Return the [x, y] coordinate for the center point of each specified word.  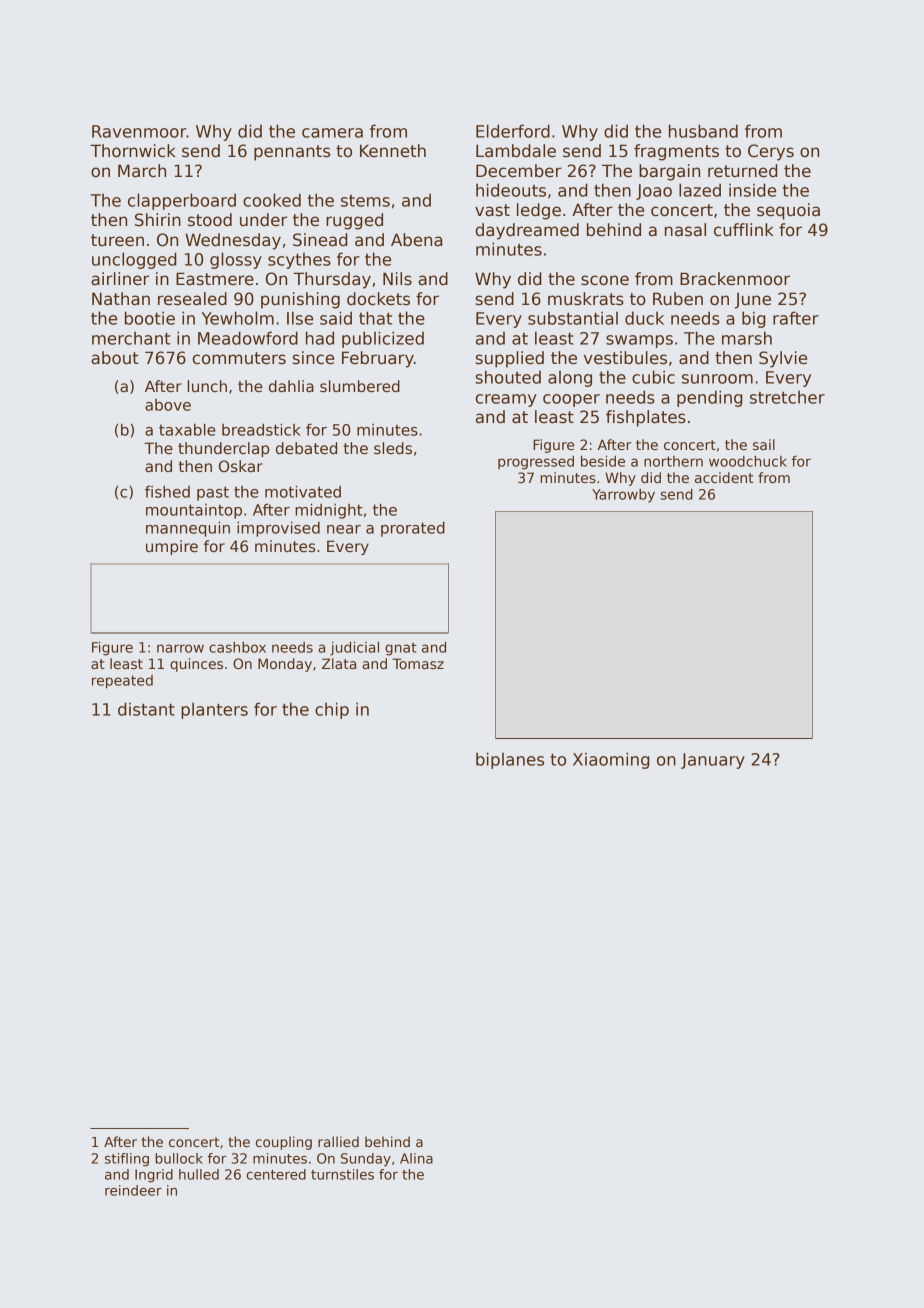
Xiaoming [611, 760]
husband [703, 131]
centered [276, 1174]
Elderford [513, 131]
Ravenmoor [139, 131]
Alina [416, 1158]
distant [146, 709]
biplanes [510, 760]
